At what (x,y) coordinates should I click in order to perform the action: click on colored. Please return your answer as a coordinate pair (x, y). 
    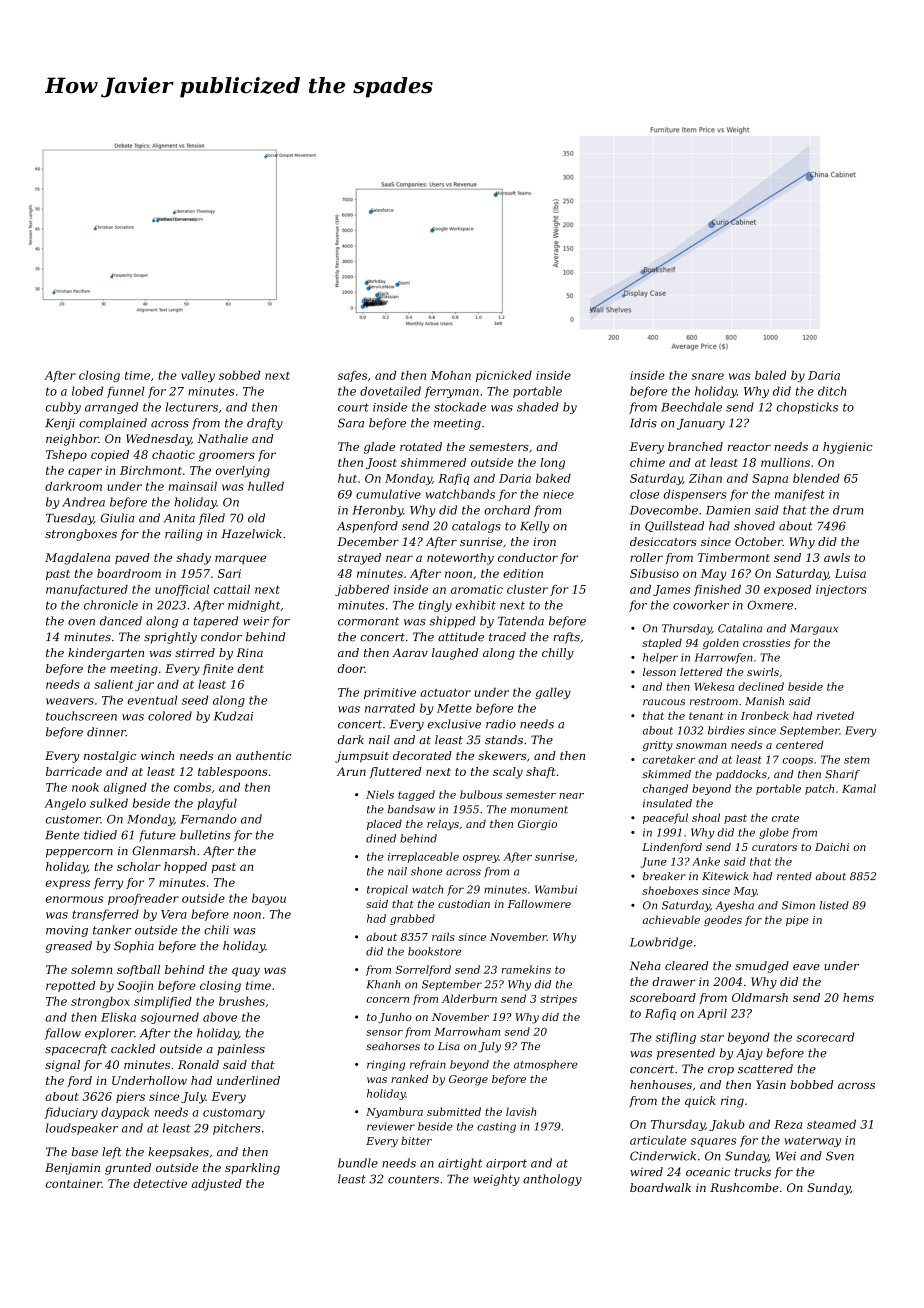
    Looking at the image, I should click on (170, 716).
